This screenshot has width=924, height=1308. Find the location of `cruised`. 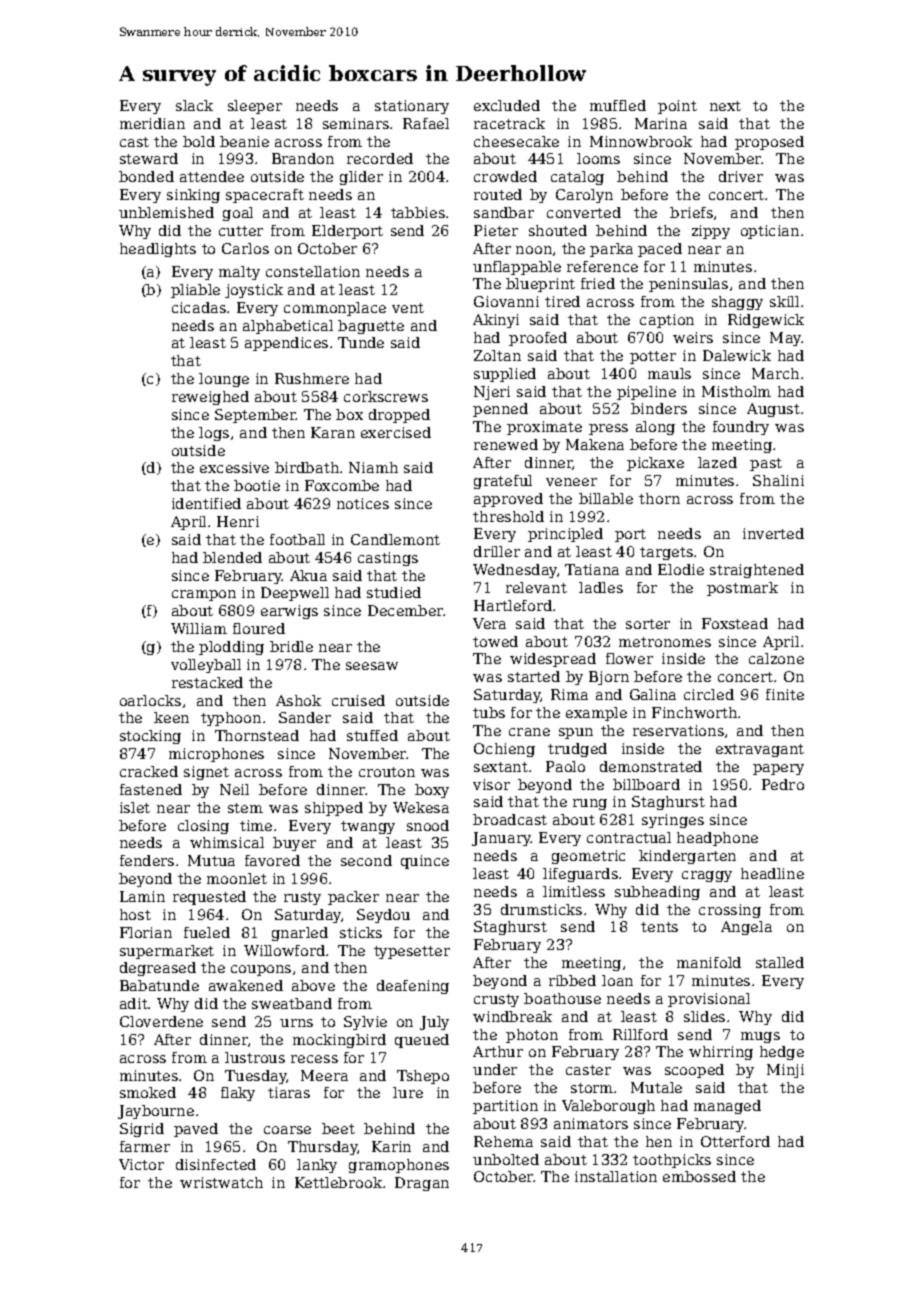

cruised is located at coordinates (358, 700).
